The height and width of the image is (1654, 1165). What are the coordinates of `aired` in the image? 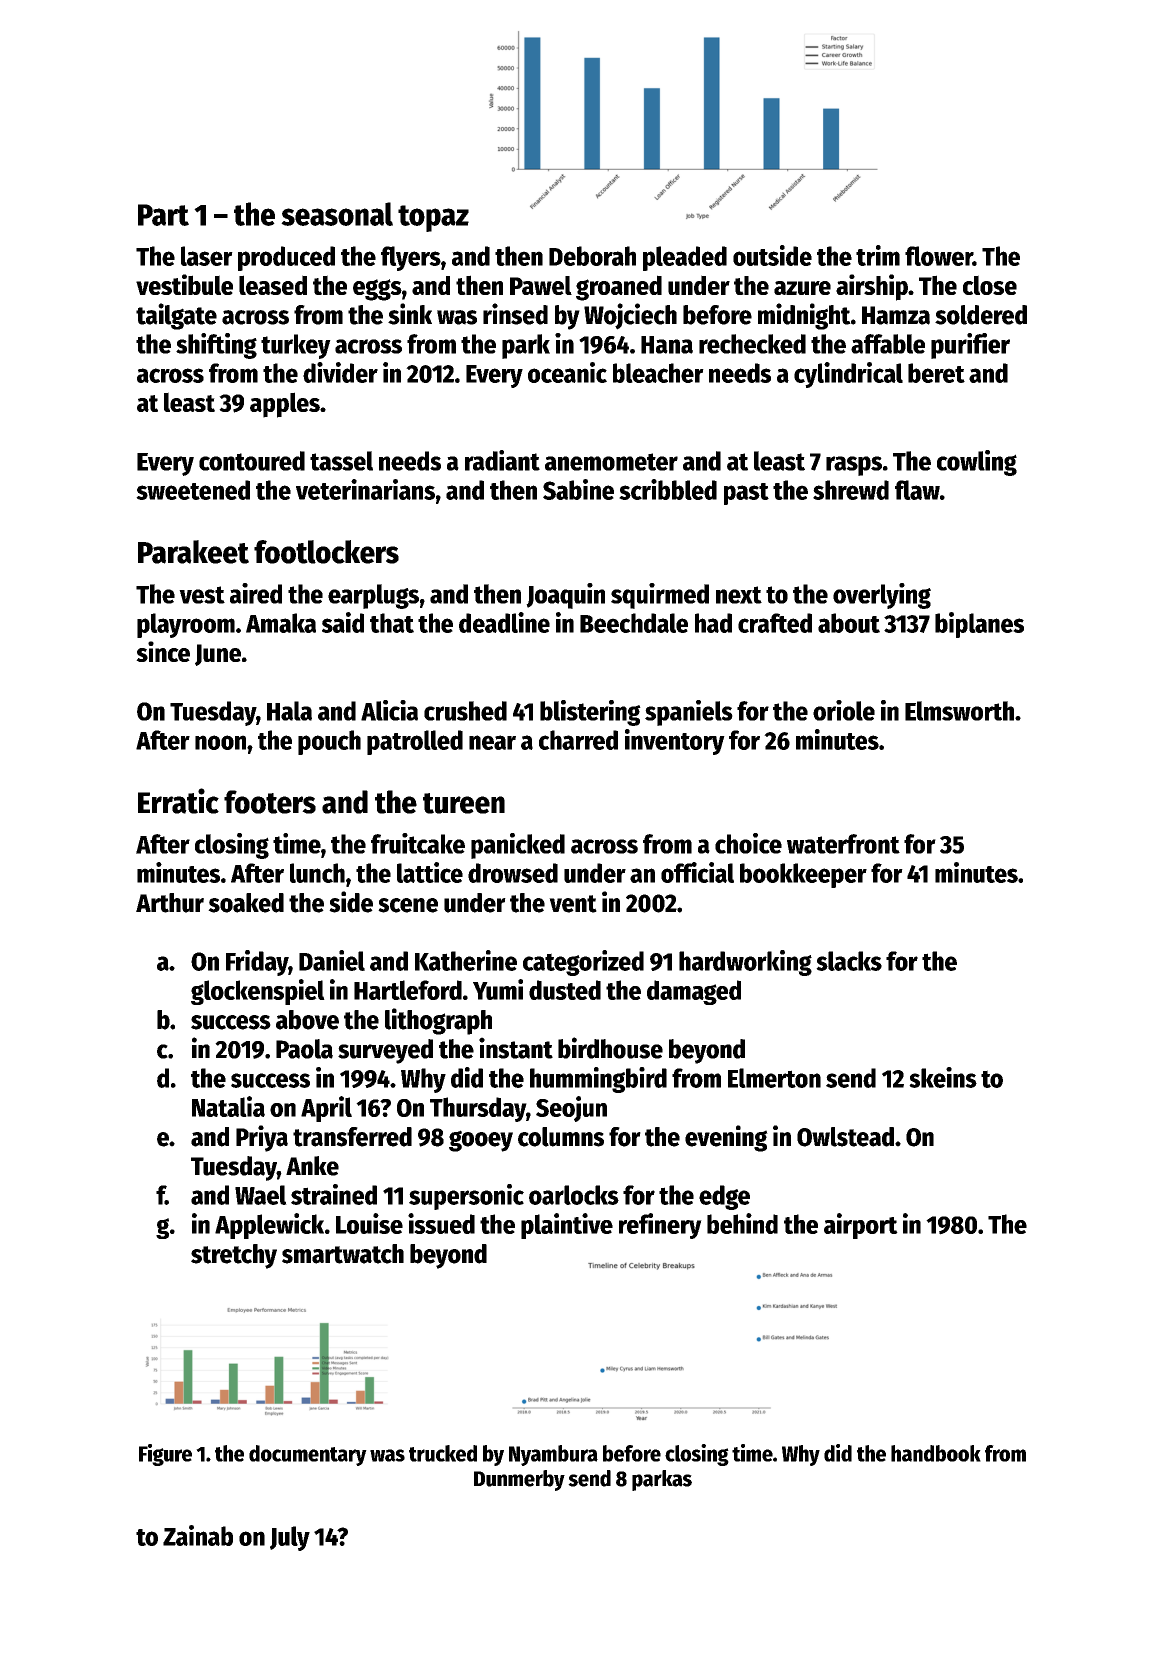 It's located at (256, 593).
